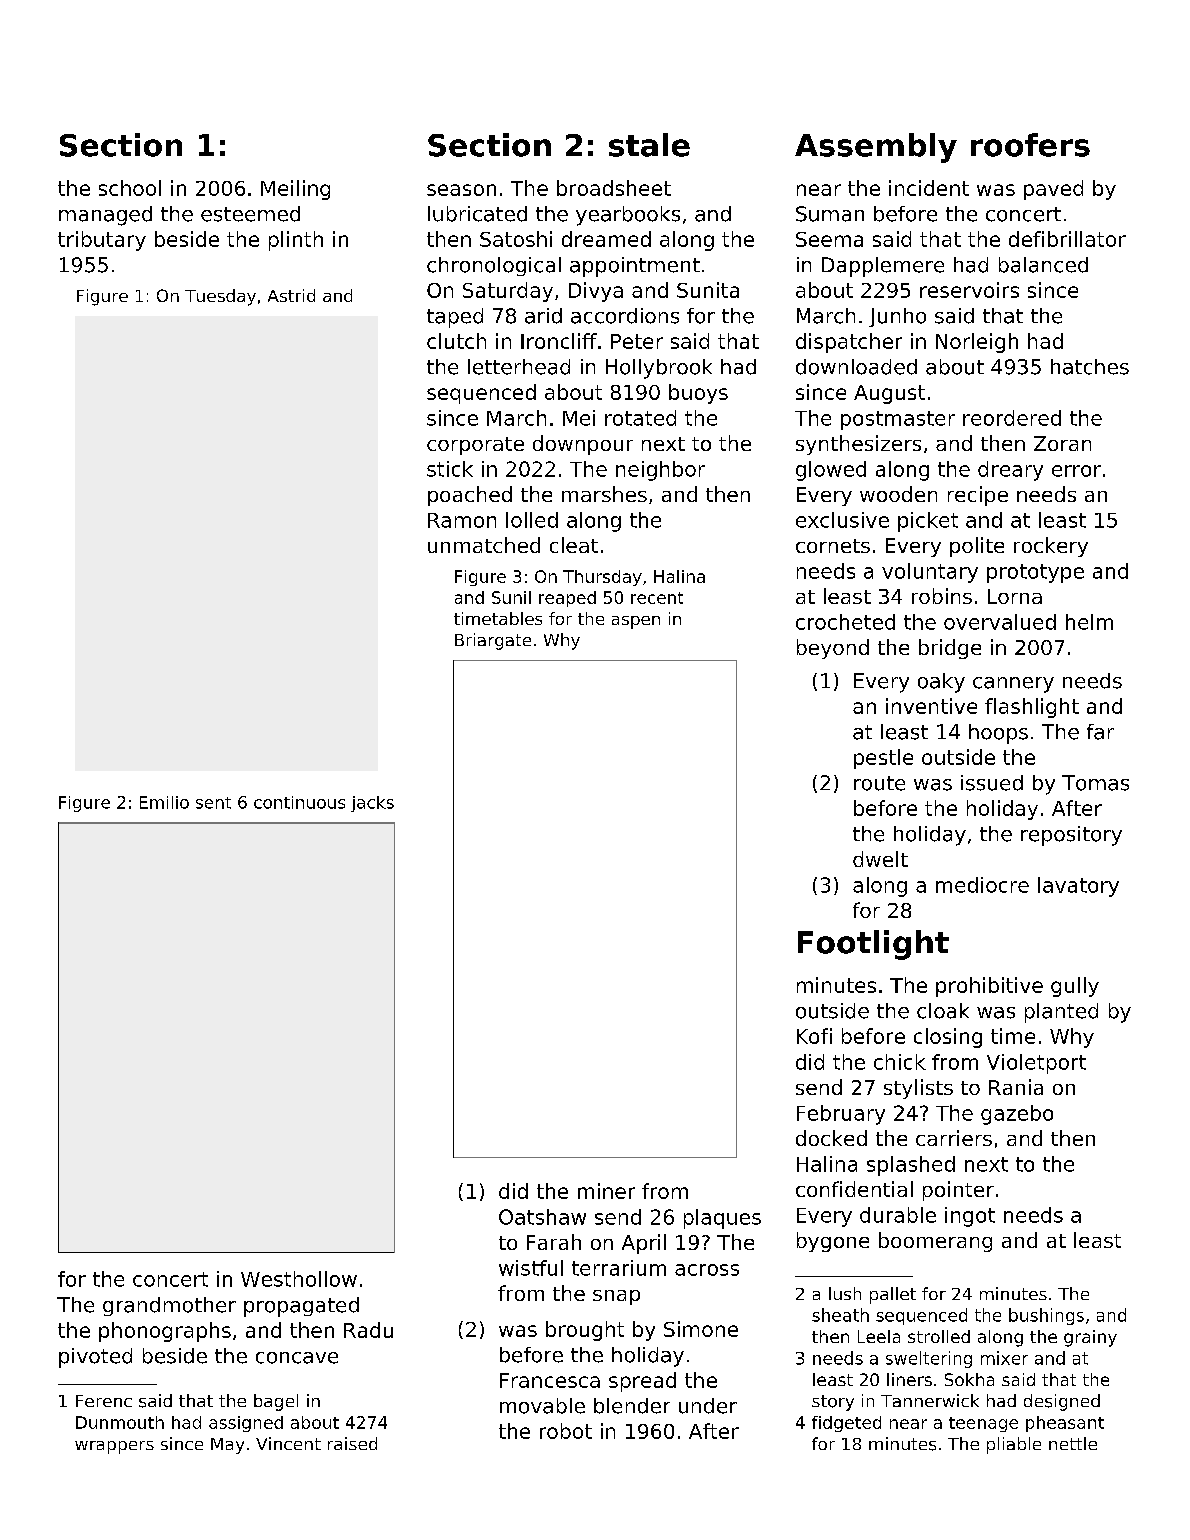 This screenshot has height=1540, width=1190. Describe the element at coordinates (227, 1446) in the screenshot. I see `May` at that location.
